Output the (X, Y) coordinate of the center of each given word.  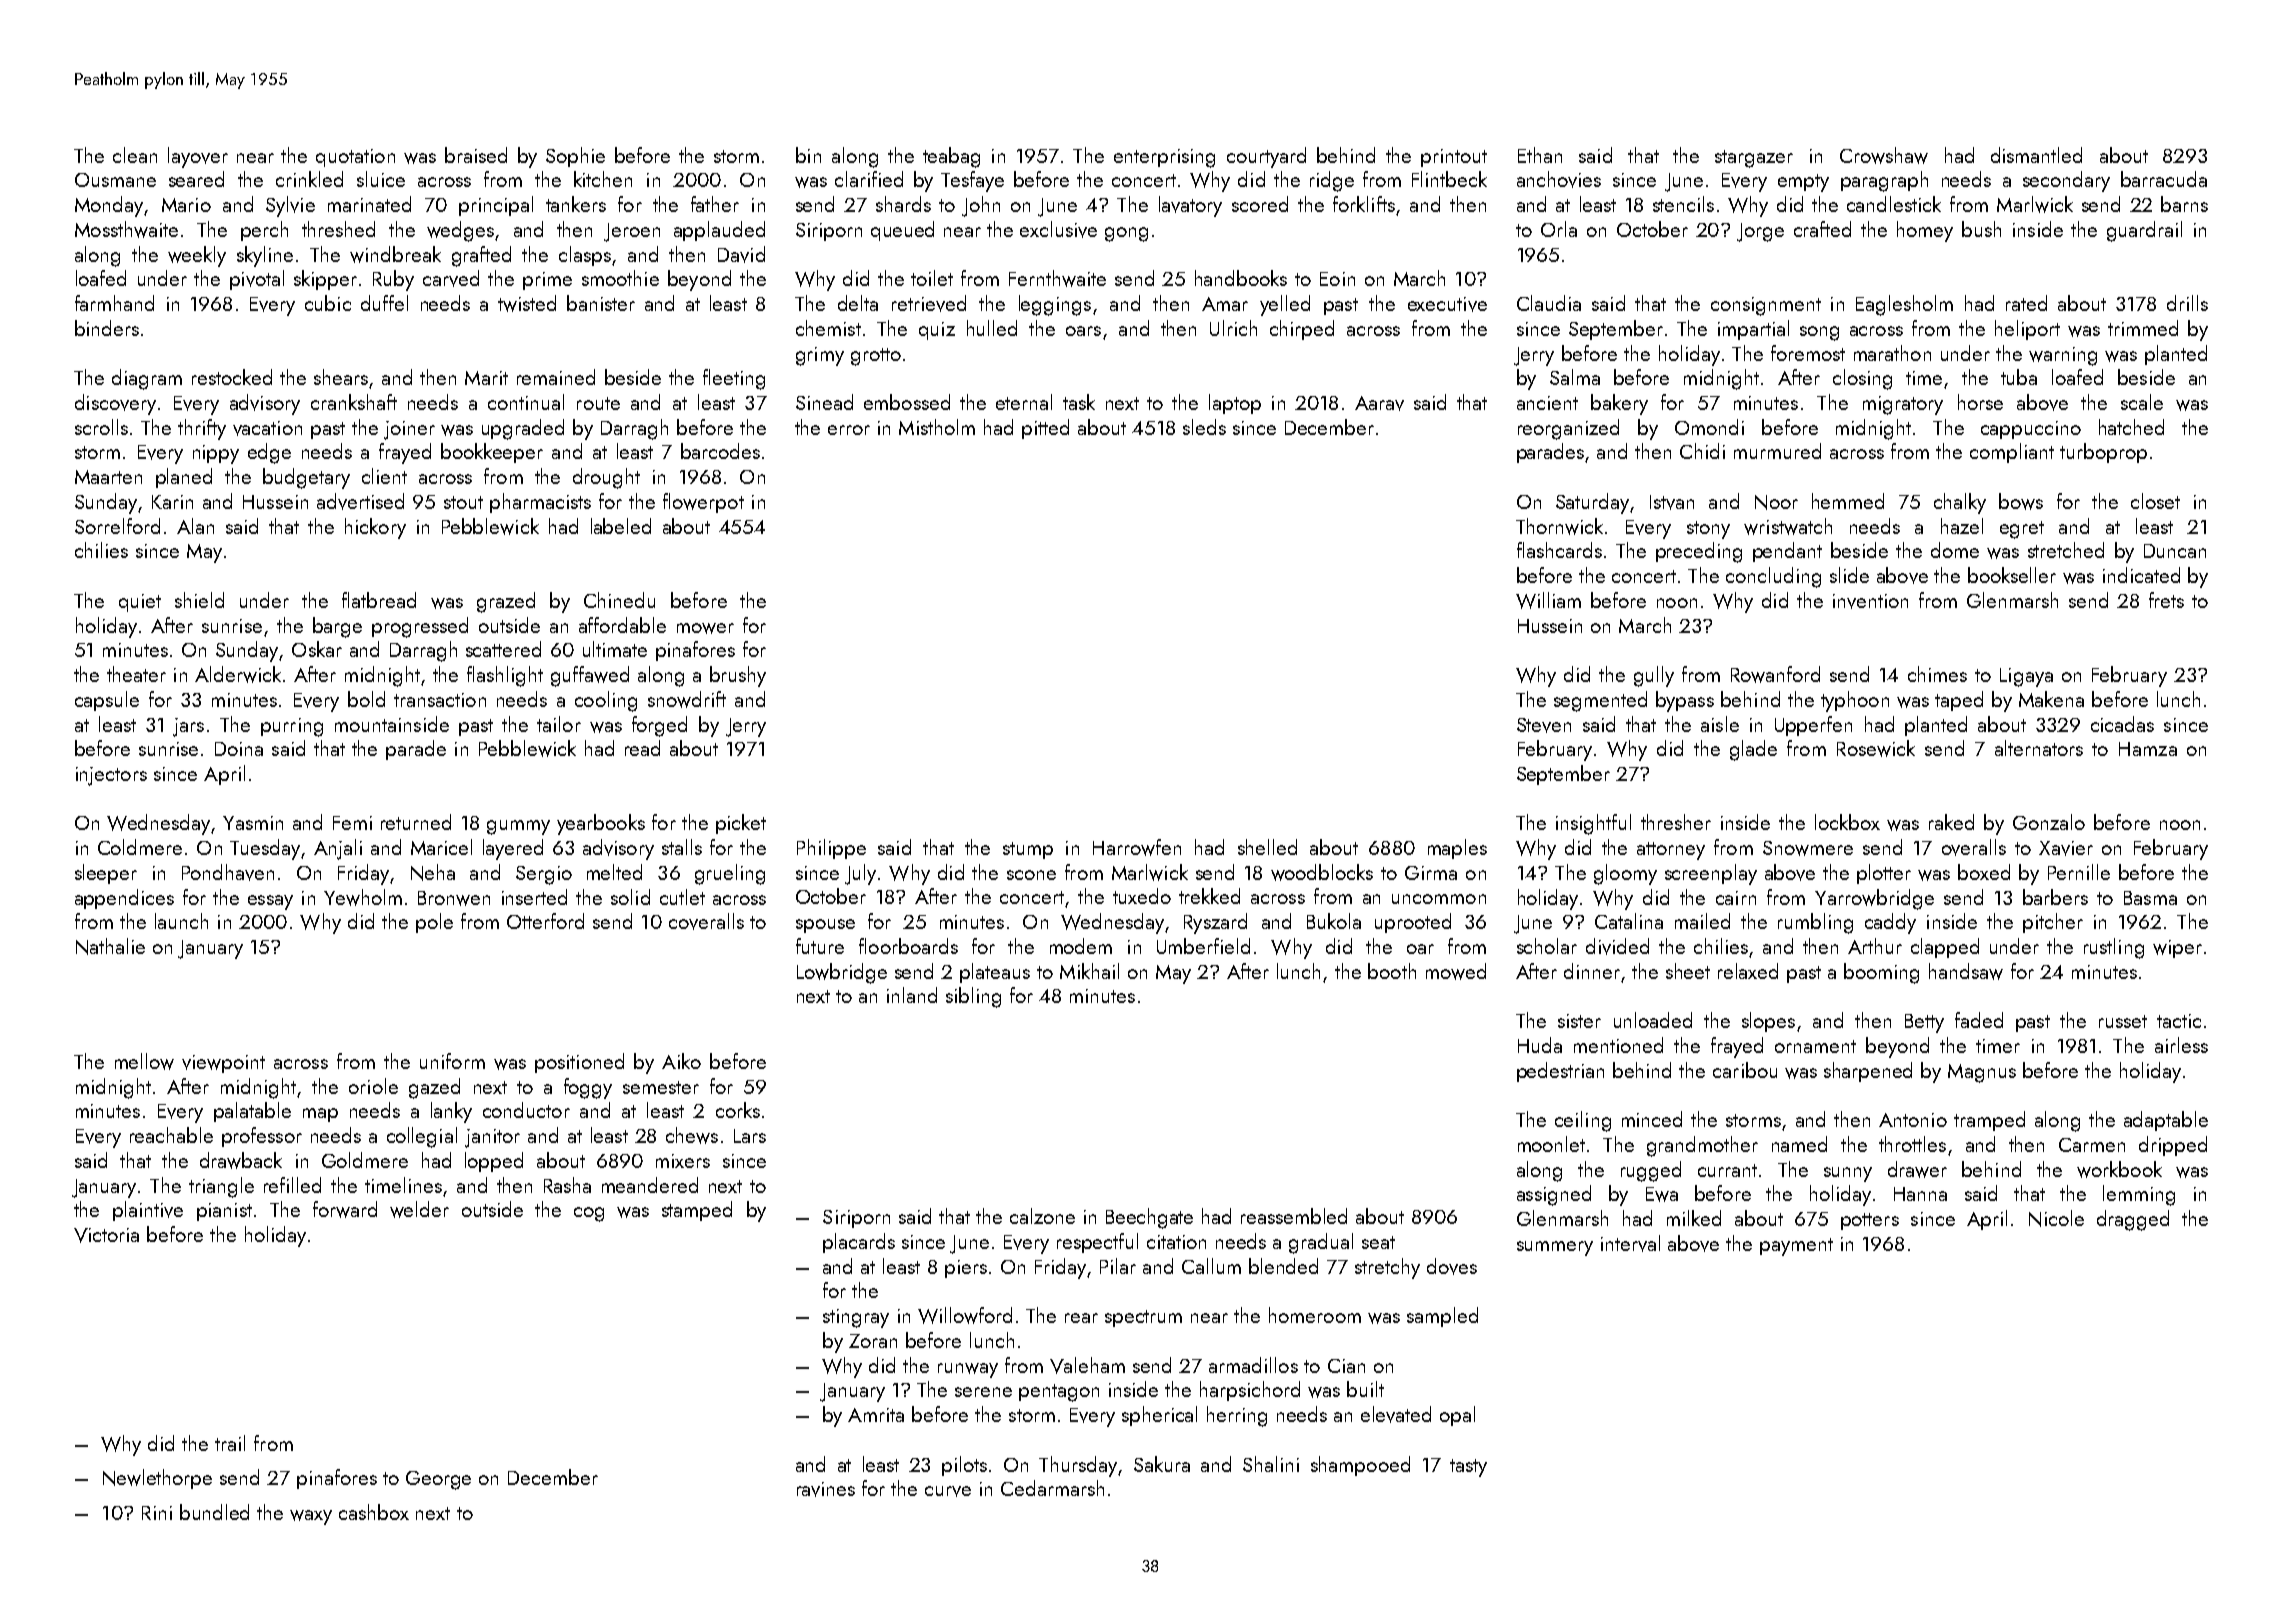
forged (659, 726)
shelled (1267, 847)
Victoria (106, 1235)
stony (1708, 530)
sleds (1204, 427)
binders (107, 328)
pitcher (2053, 923)
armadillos (1253, 1365)
